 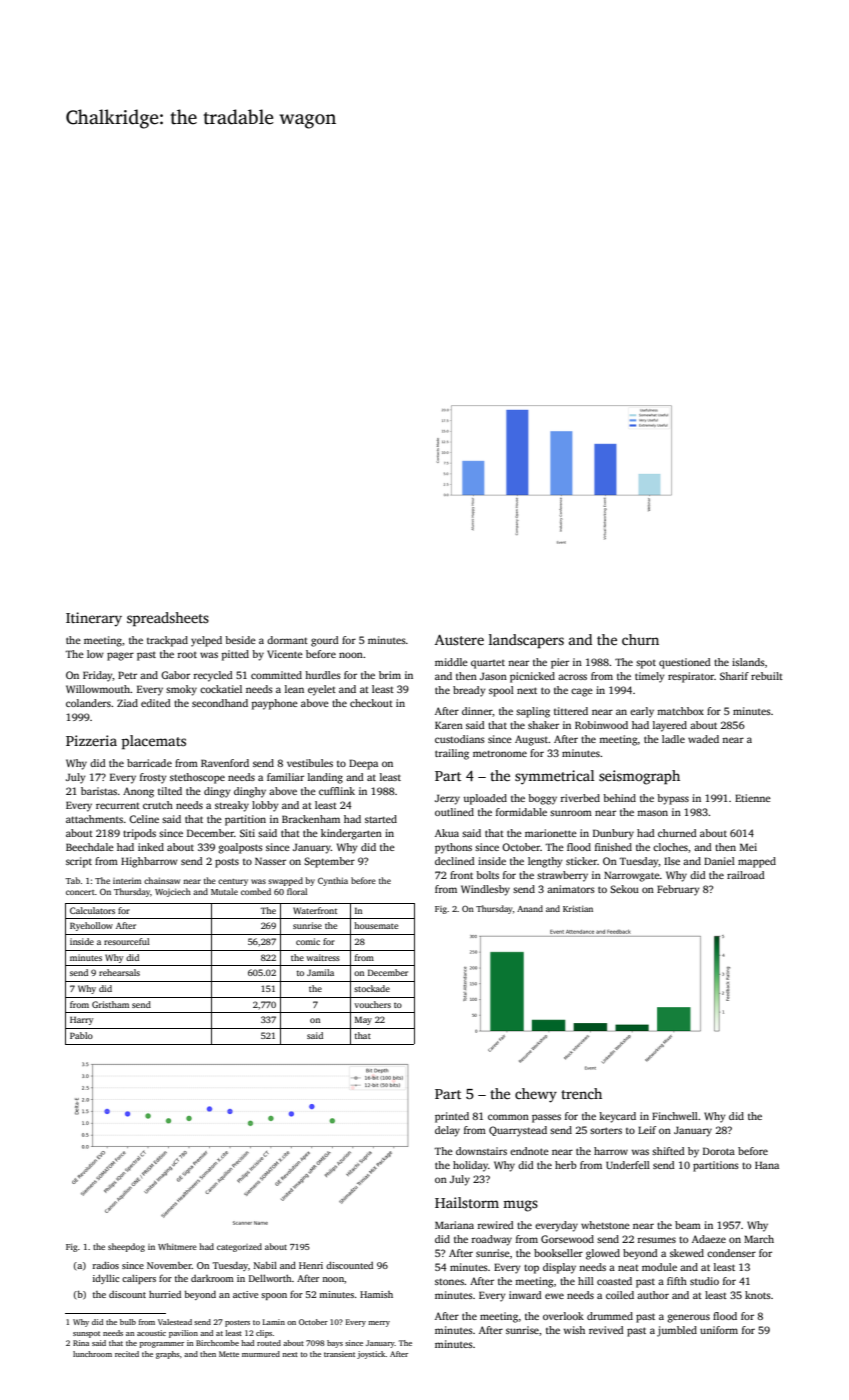 What do you see at coordinates (333, 881) in the page?
I see `Cynthia` at bounding box center [333, 881].
